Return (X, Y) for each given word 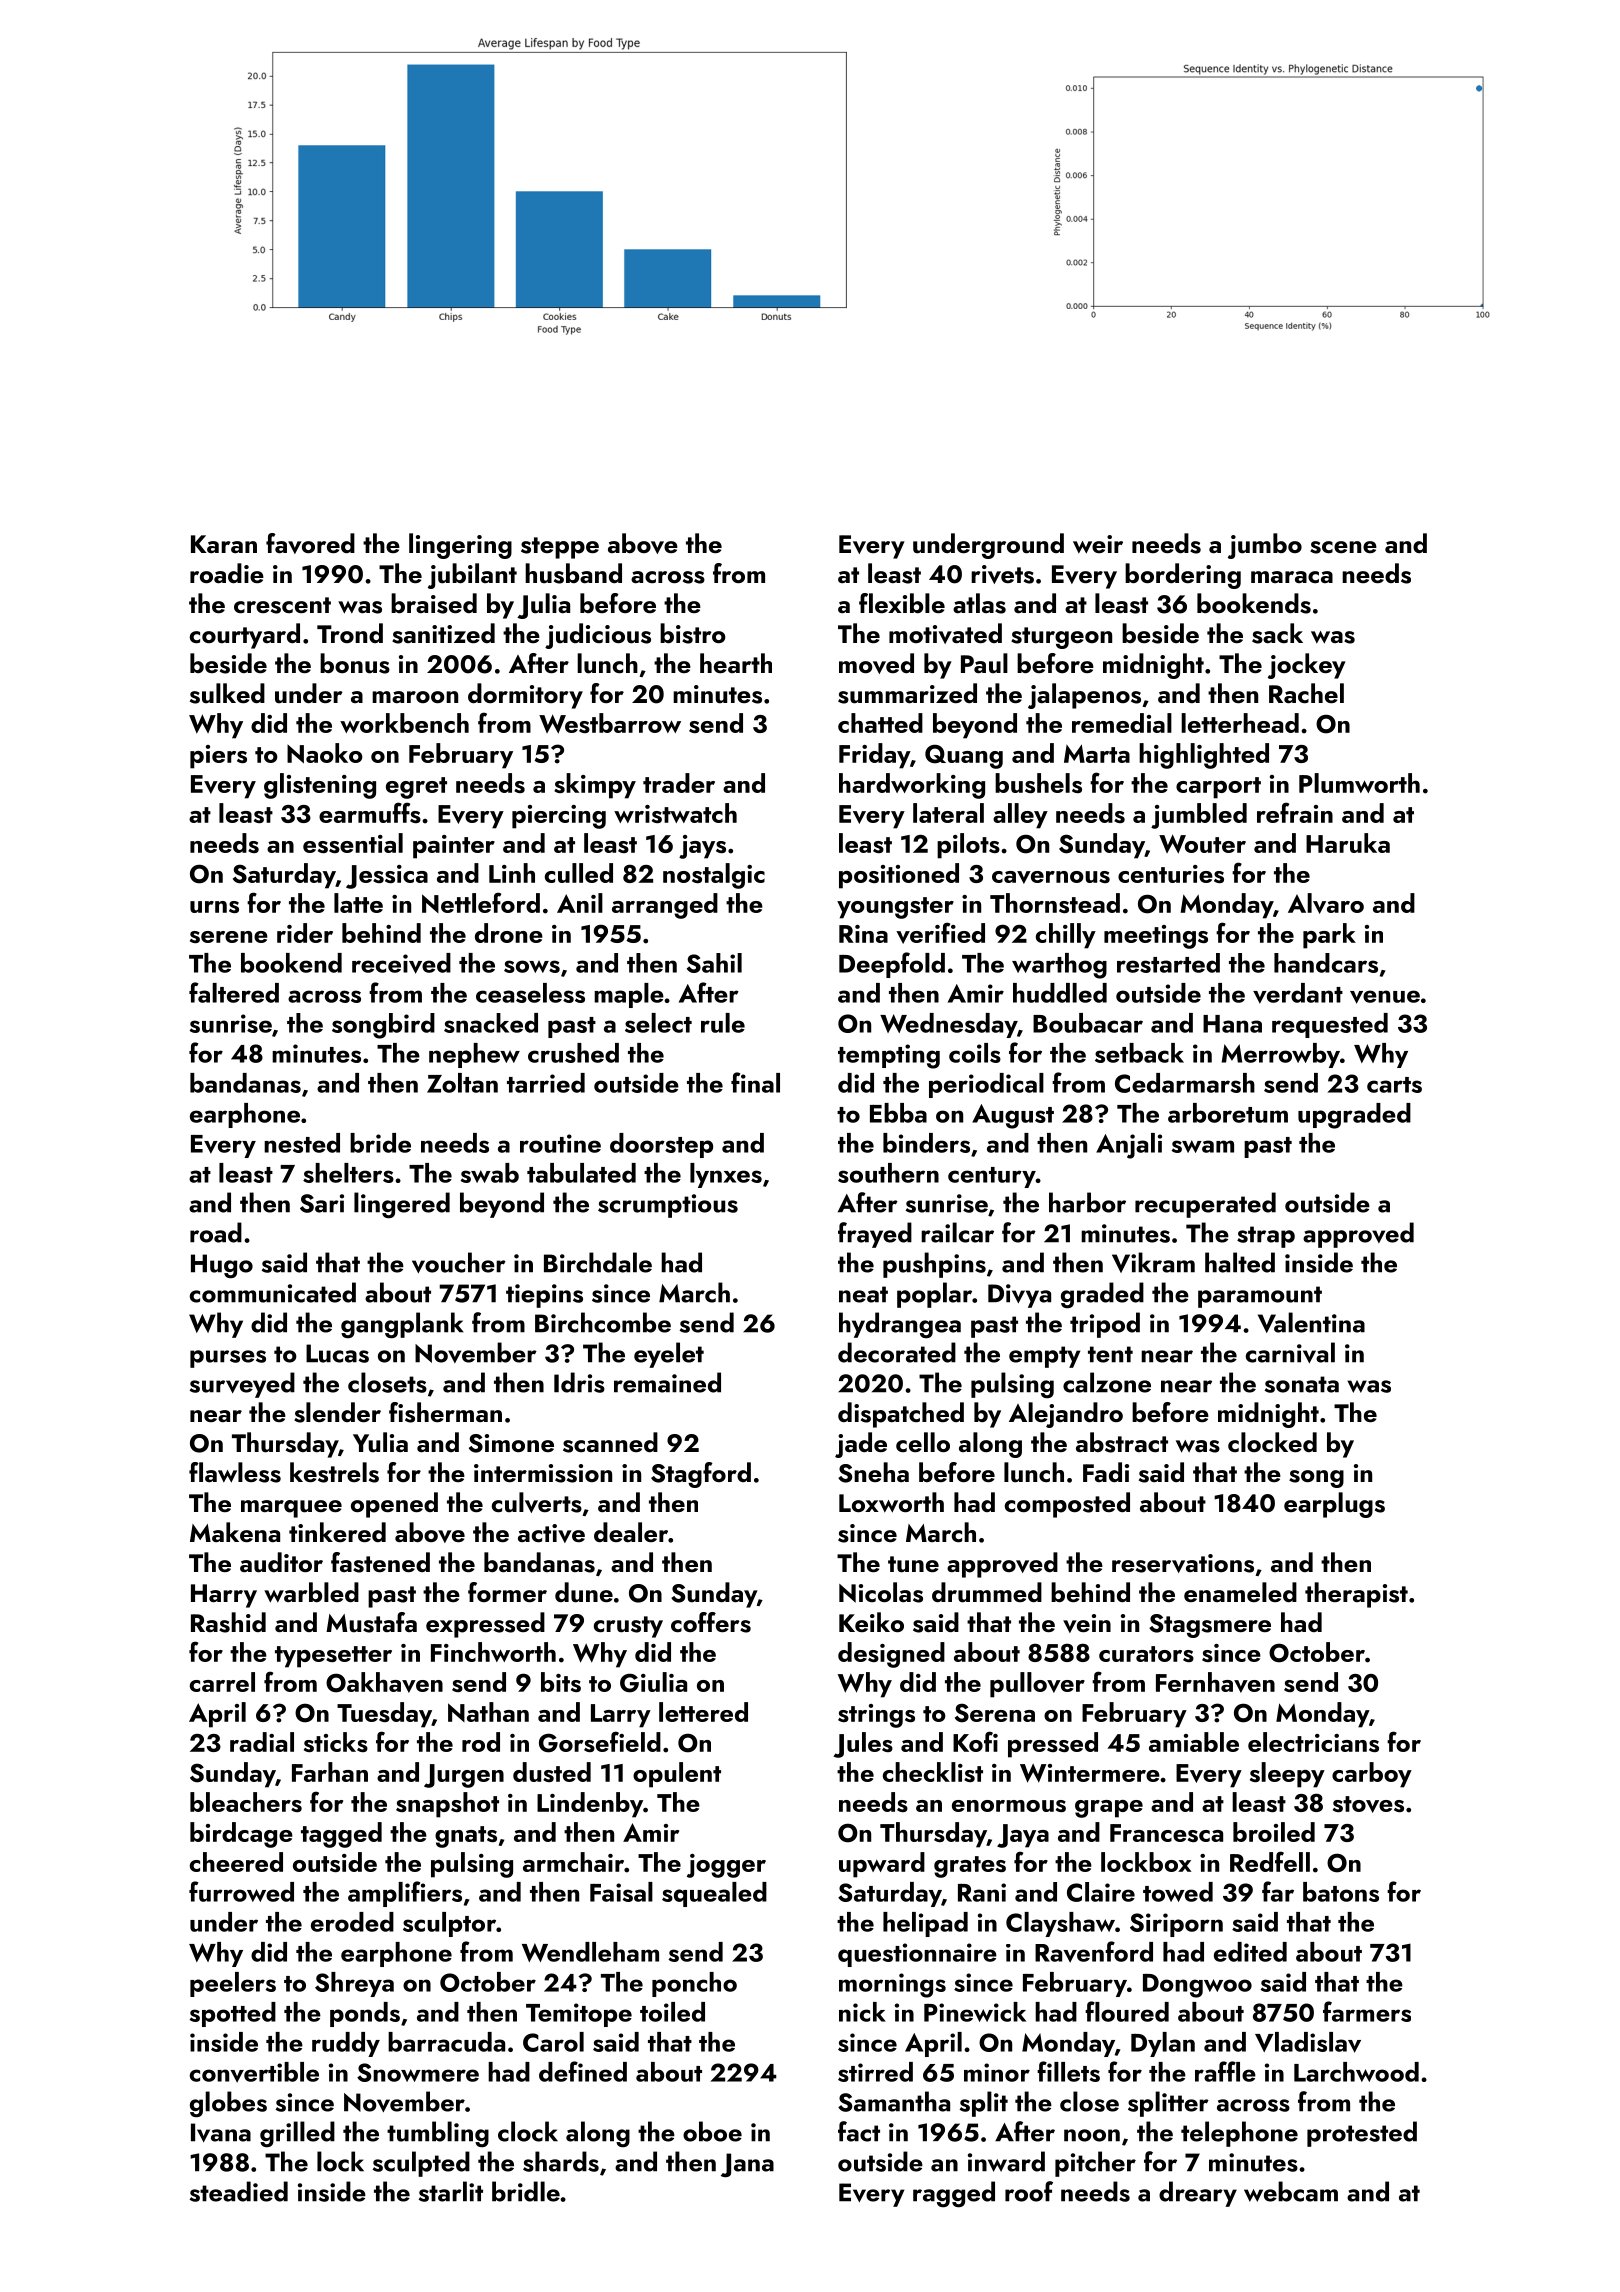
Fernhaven (1215, 1682)
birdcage (241, 1835)
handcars (1326, 963)
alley (1020, 816)
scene (1343, 547)
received (401, 963)
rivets (1002, 574)
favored (310, 543)
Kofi (975, 1741)
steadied (239, 2191)
